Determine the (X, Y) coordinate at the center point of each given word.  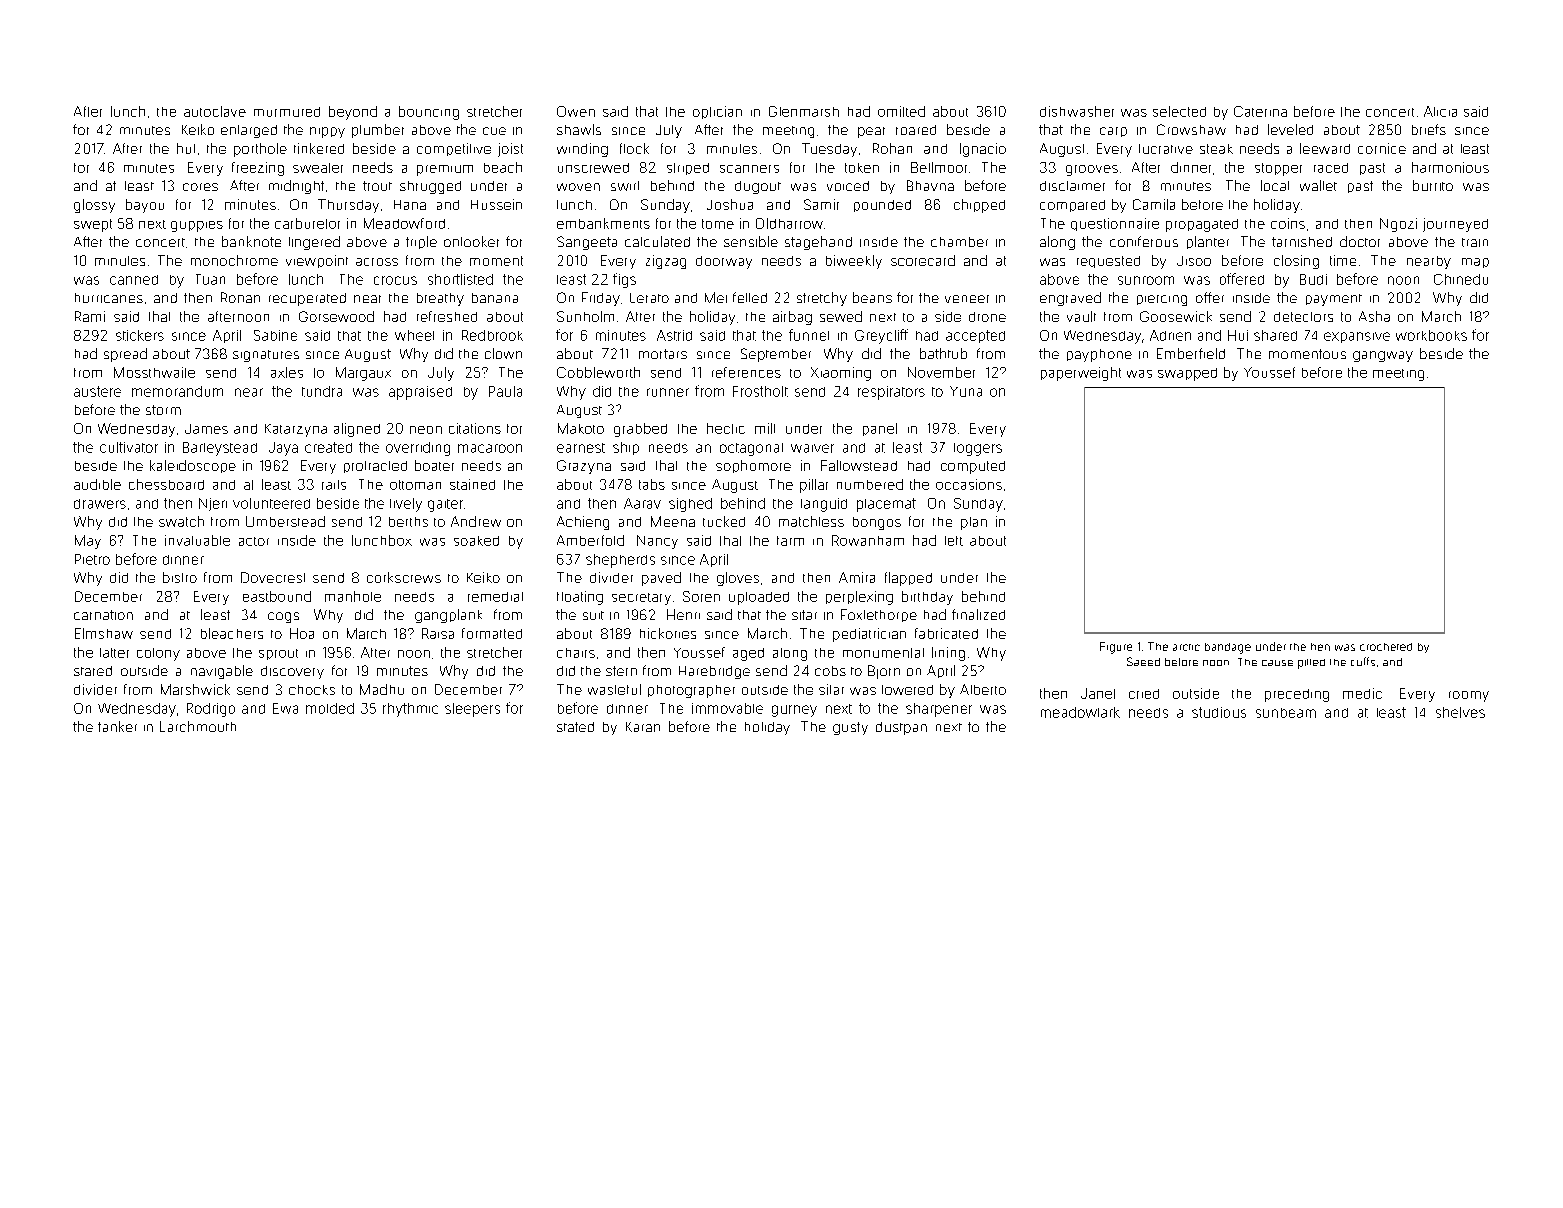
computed (973, 467)
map (1475, 263)
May (88, 542)
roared (916, 130)
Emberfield (1191, 353)
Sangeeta (587, 243)
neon (426, 430)
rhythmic (410, 710)
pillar (814, 486)
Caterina (1260, 111)
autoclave (215, 111)
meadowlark (1080, 712)
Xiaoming (841, 374)
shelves (1460, 712)
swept (93, 225)
